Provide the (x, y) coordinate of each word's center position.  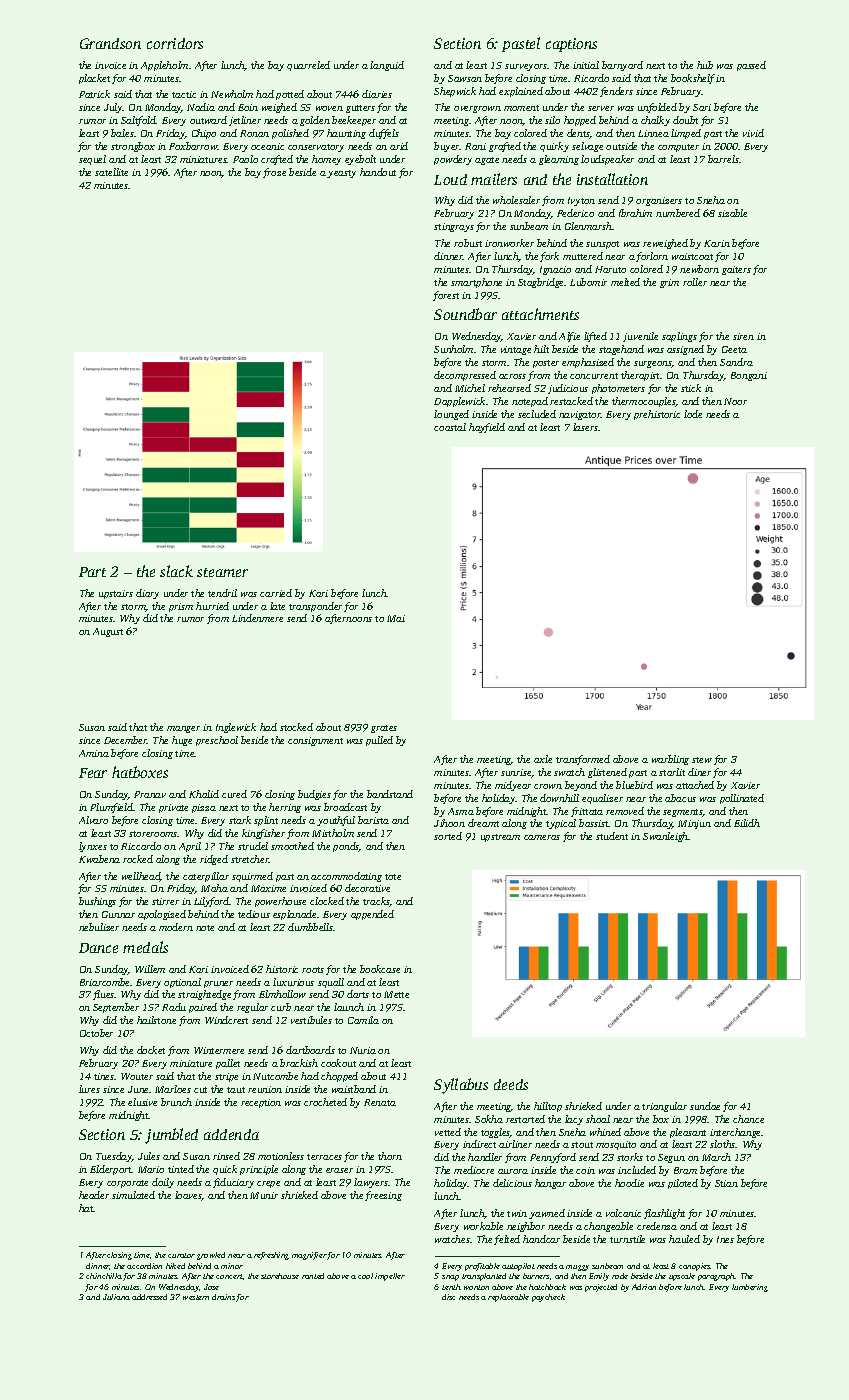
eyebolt (360, 160)
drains (223, 1297)
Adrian (644, 1287)
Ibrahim (635, 213)
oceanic (267, 146)
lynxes (93, 847)
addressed (149, 1297)
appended (372, 915)
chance (748, 1119)
